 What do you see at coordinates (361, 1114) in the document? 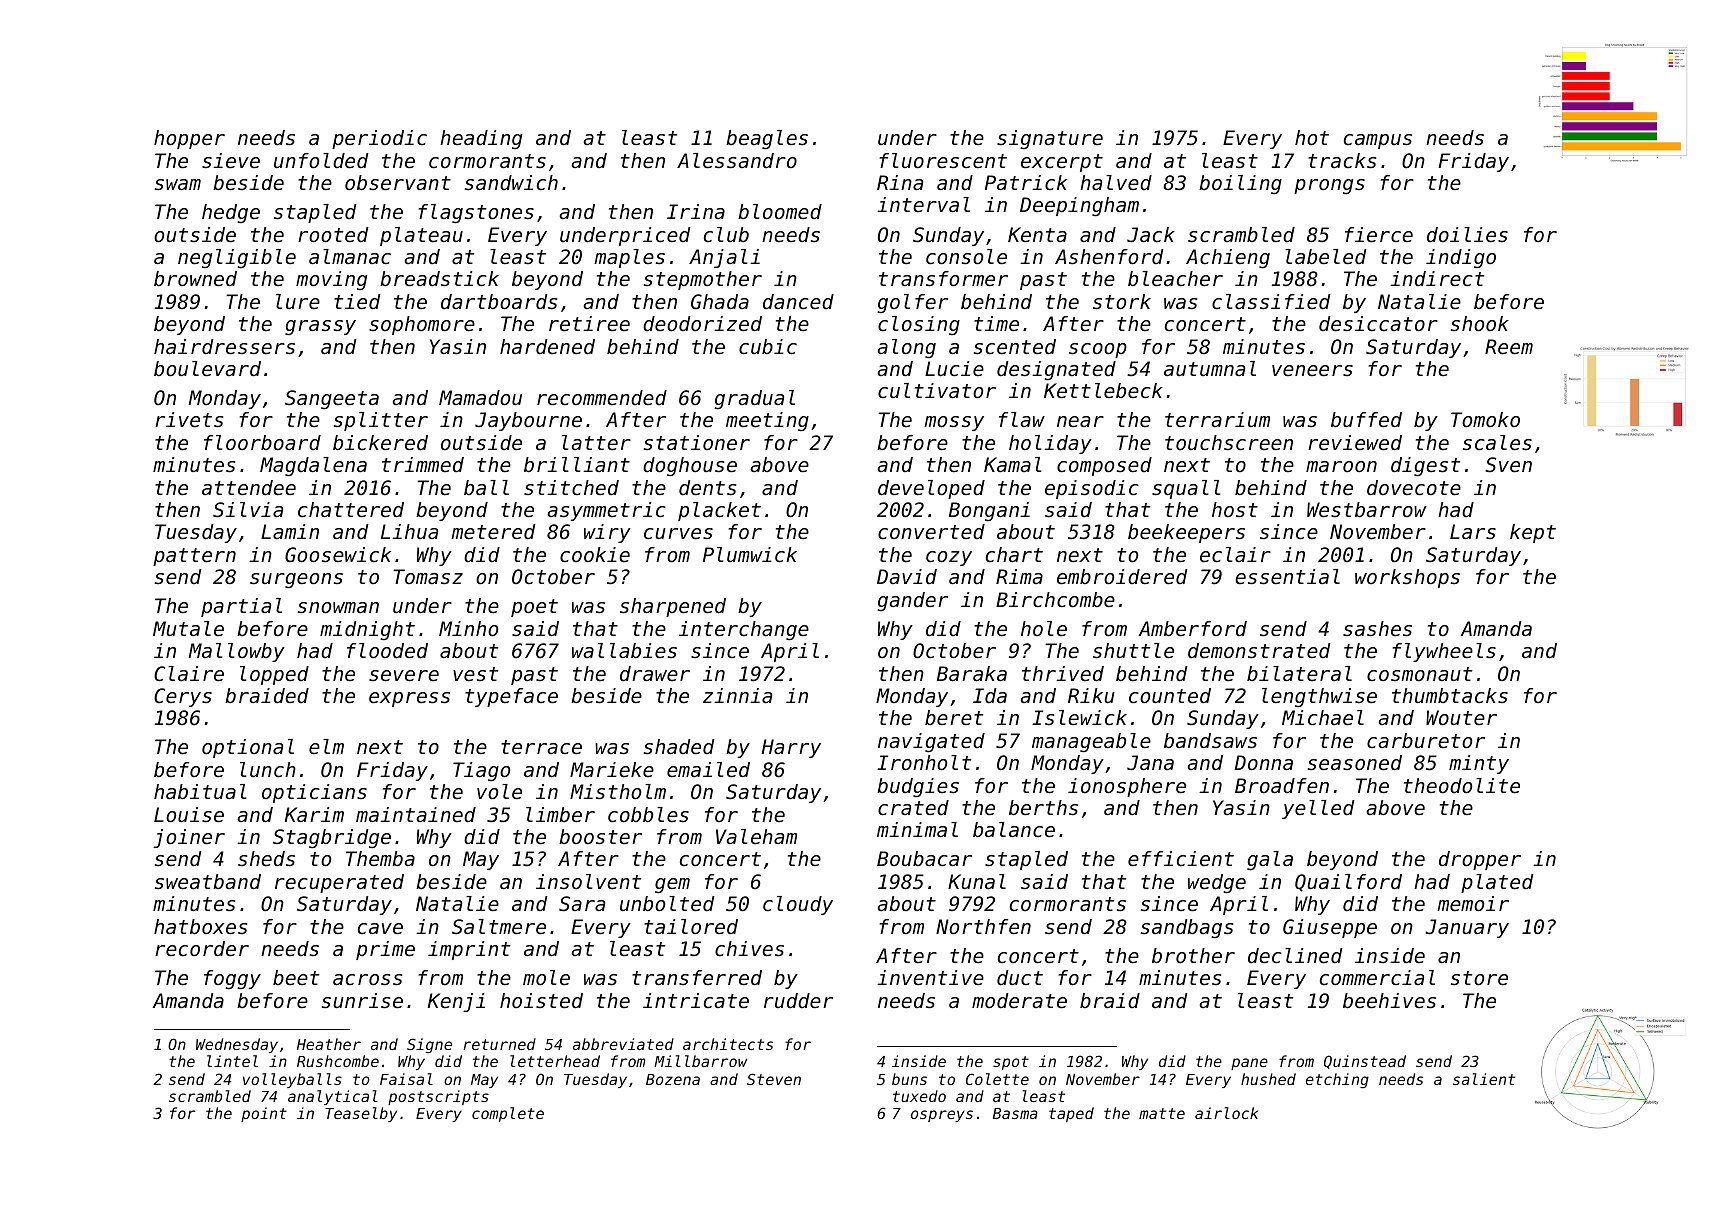
I see `Teaselby` at bounding box center [361, 1114].
